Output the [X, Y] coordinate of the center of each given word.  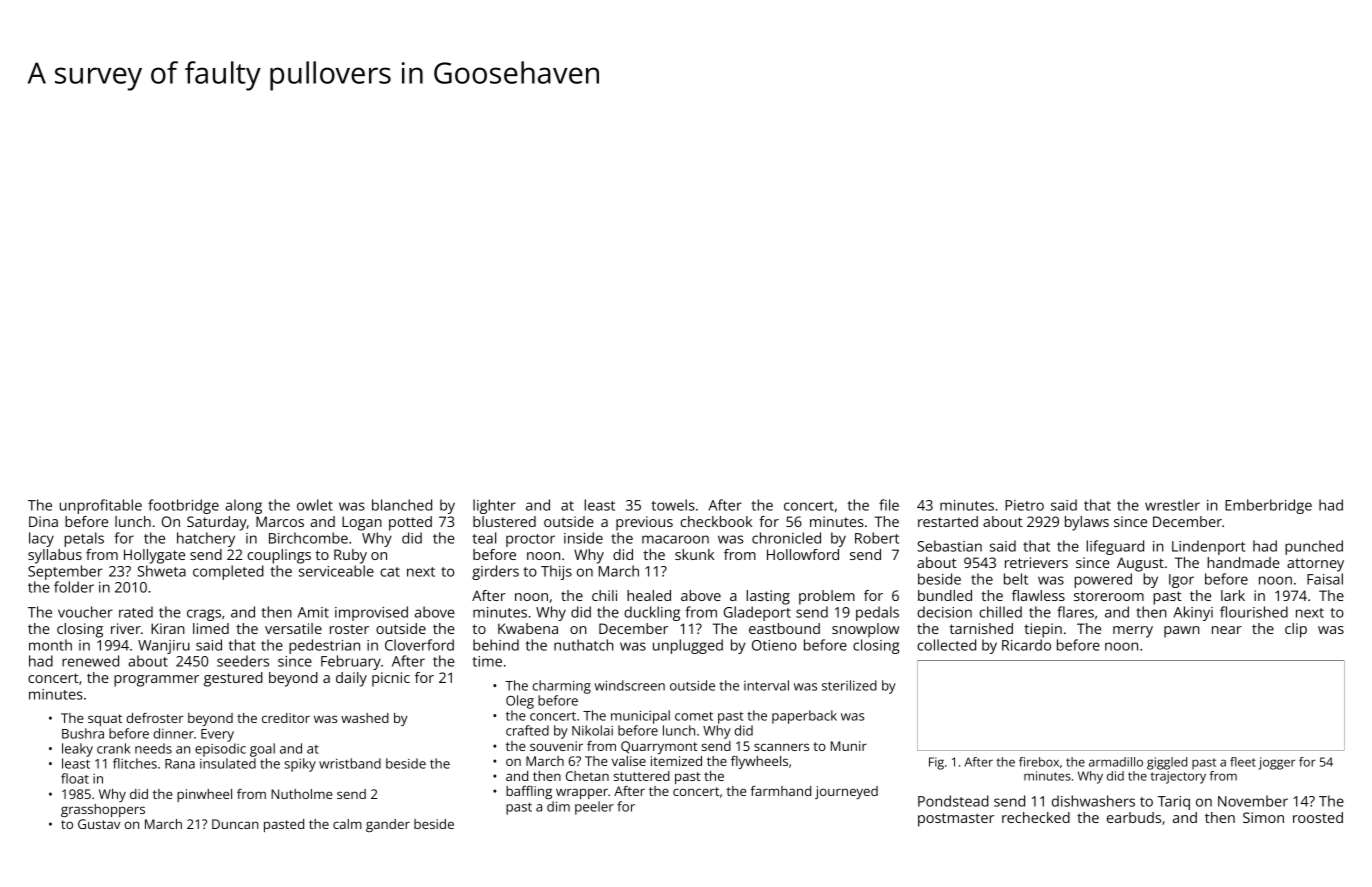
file [889, 505]
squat [105, 720]
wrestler [1172, 505]
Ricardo [1026, 645]
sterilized [849, 685]
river [126, 628]
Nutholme [302, 794]
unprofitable [101, 506]
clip [1296, 630]
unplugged [688, 646]
